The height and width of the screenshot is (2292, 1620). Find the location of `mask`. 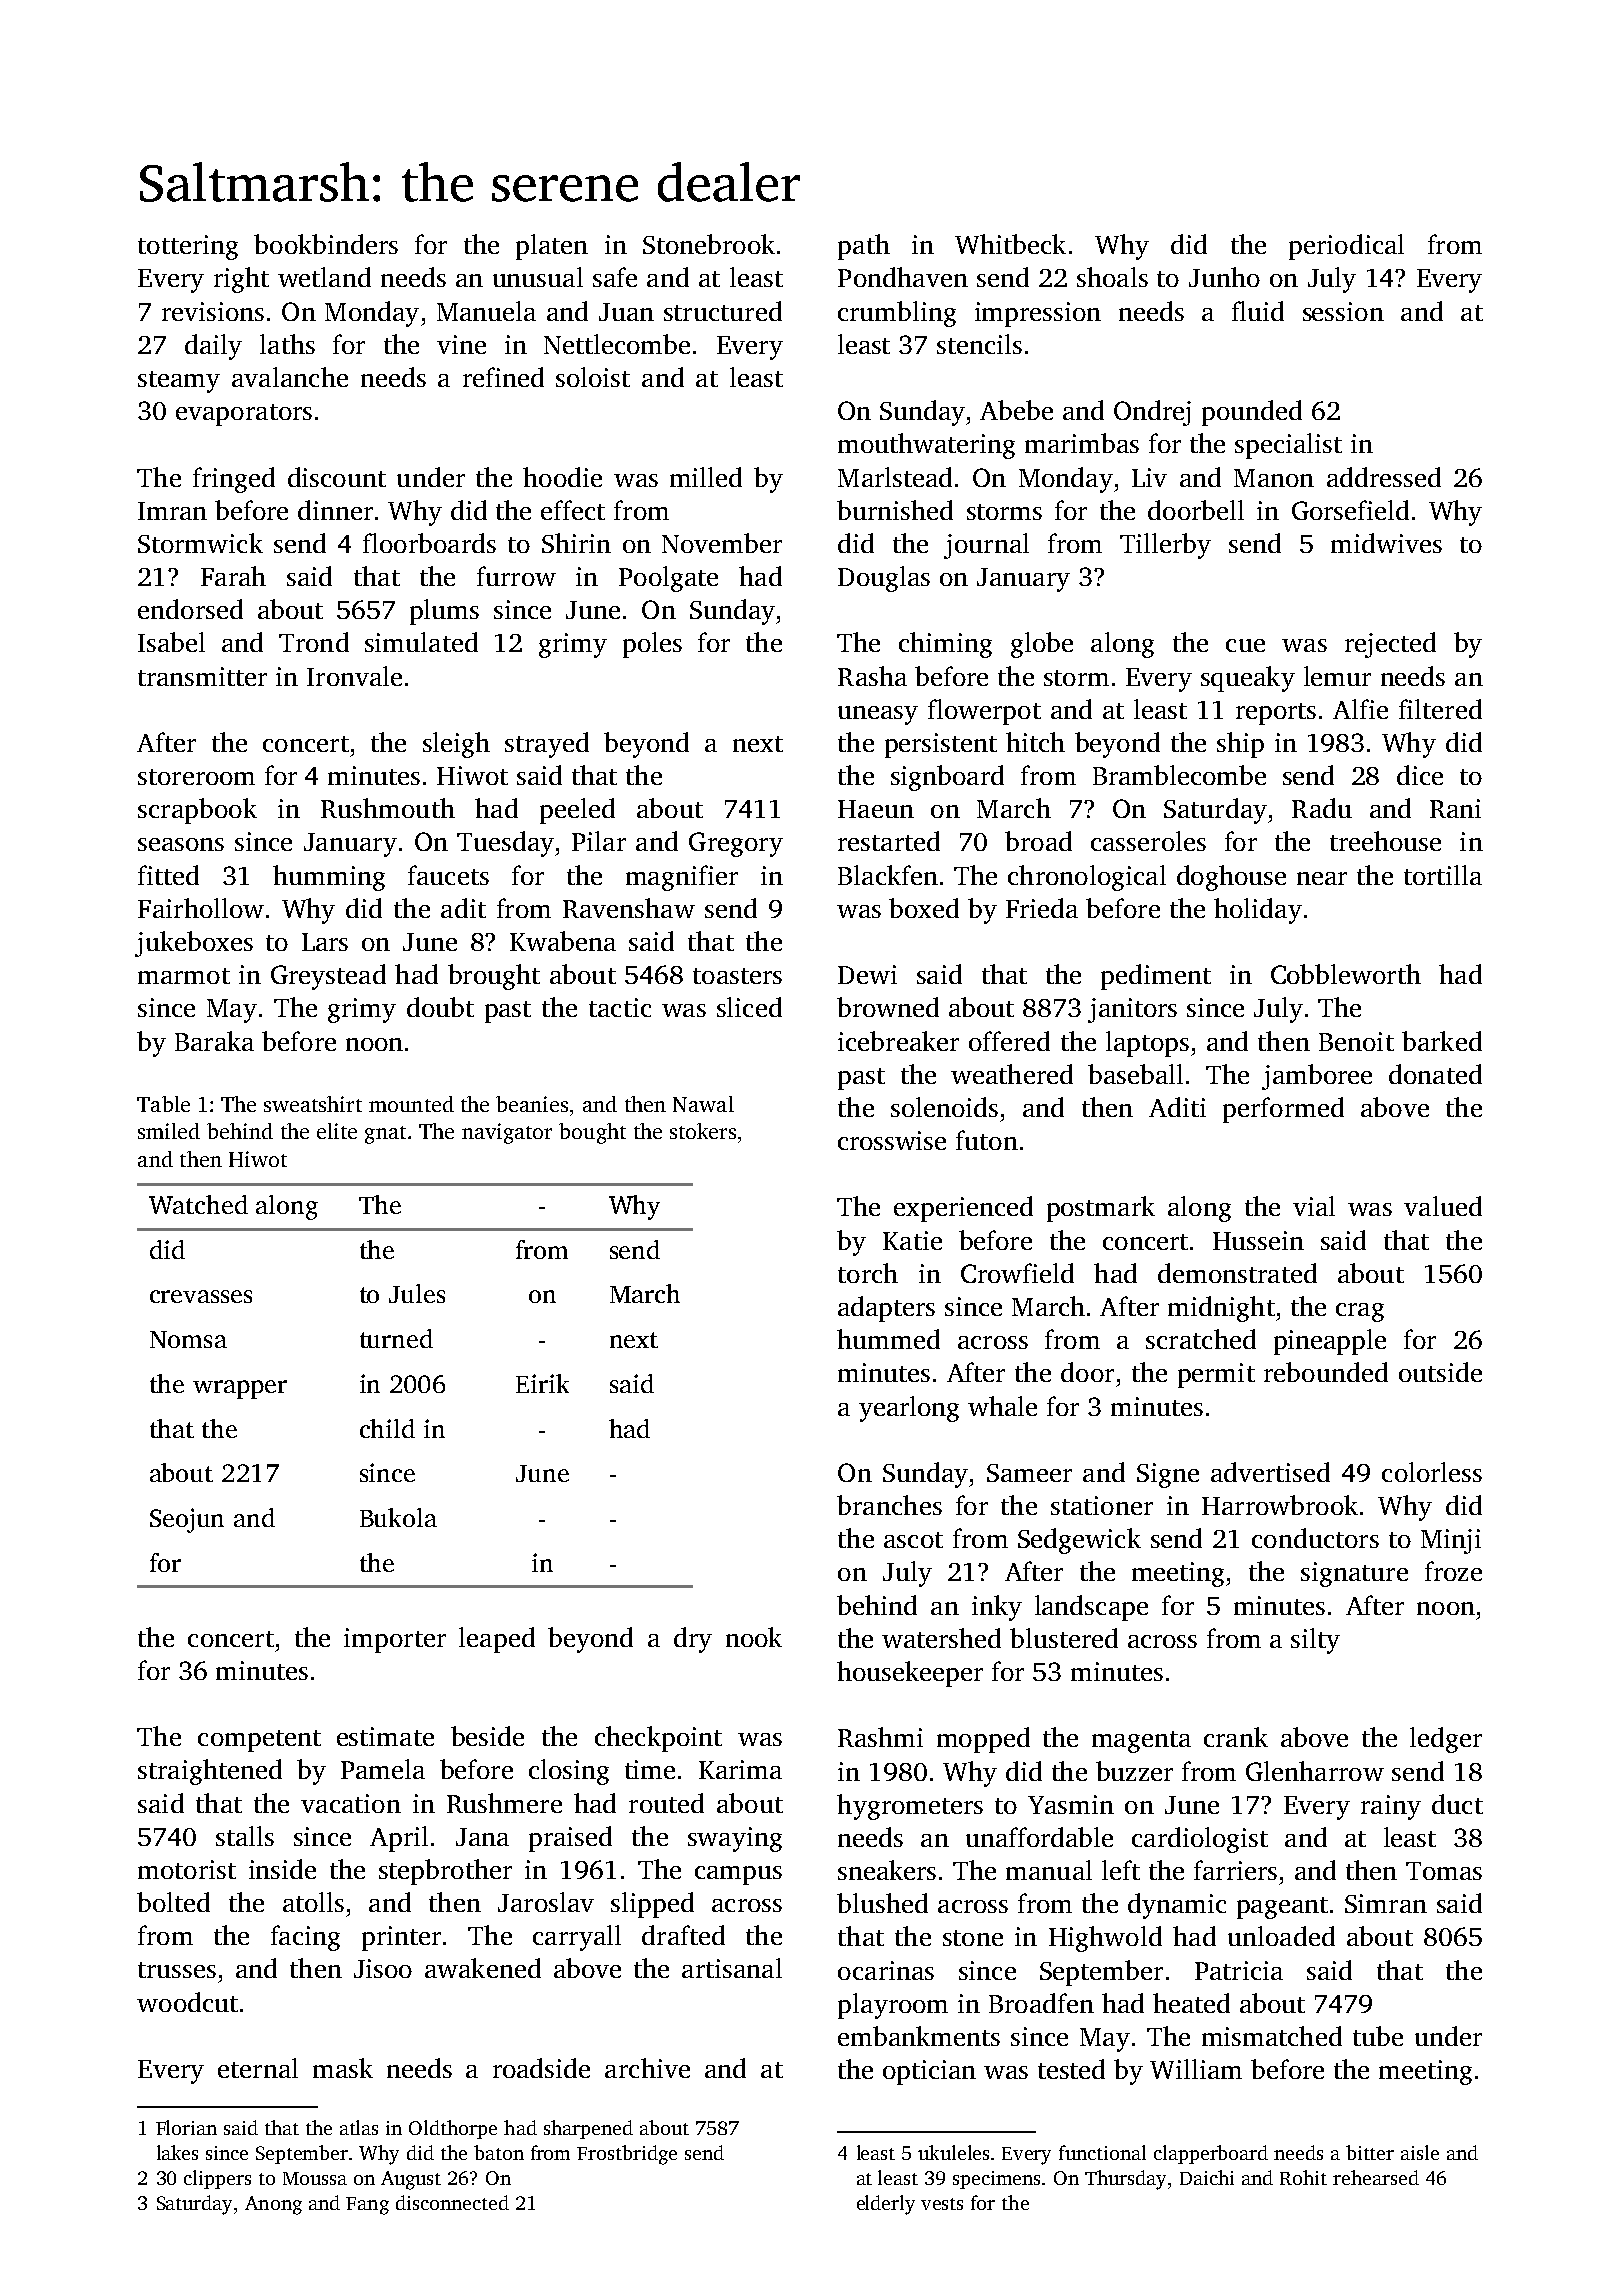

mask is located at coordinates (343, 2068).
